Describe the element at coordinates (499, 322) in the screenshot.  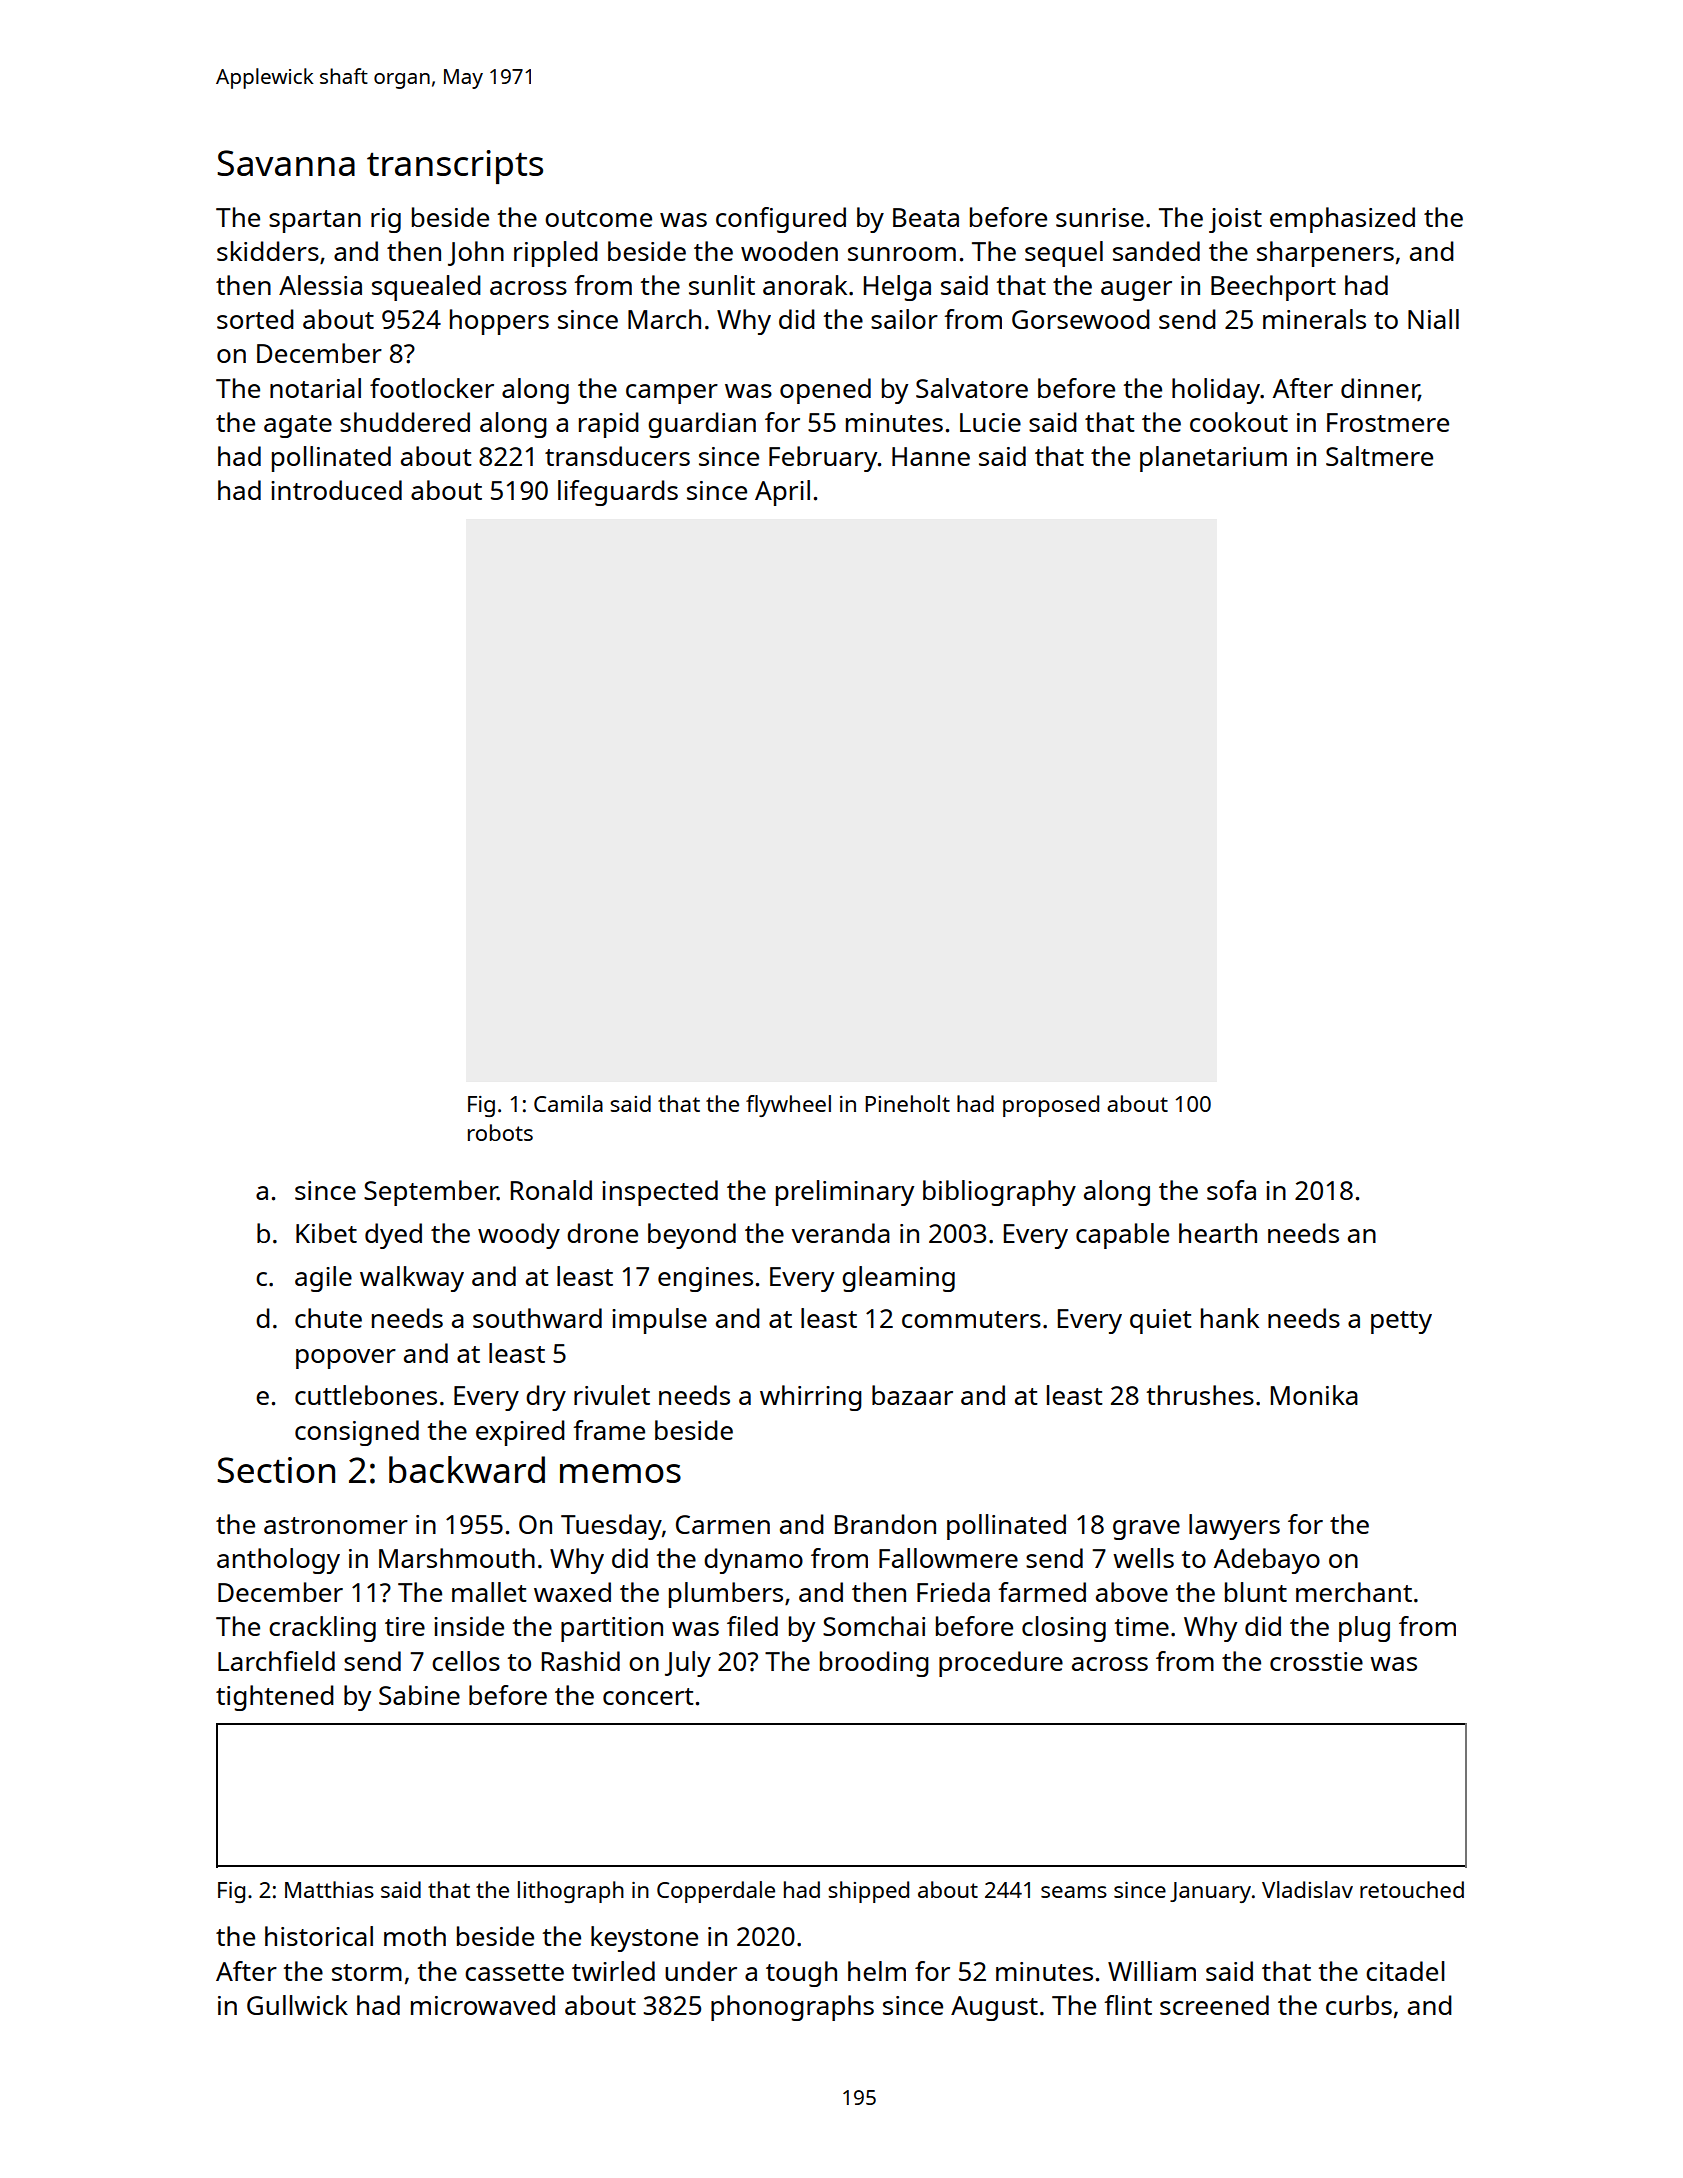
I see `hoppers` at that location.
